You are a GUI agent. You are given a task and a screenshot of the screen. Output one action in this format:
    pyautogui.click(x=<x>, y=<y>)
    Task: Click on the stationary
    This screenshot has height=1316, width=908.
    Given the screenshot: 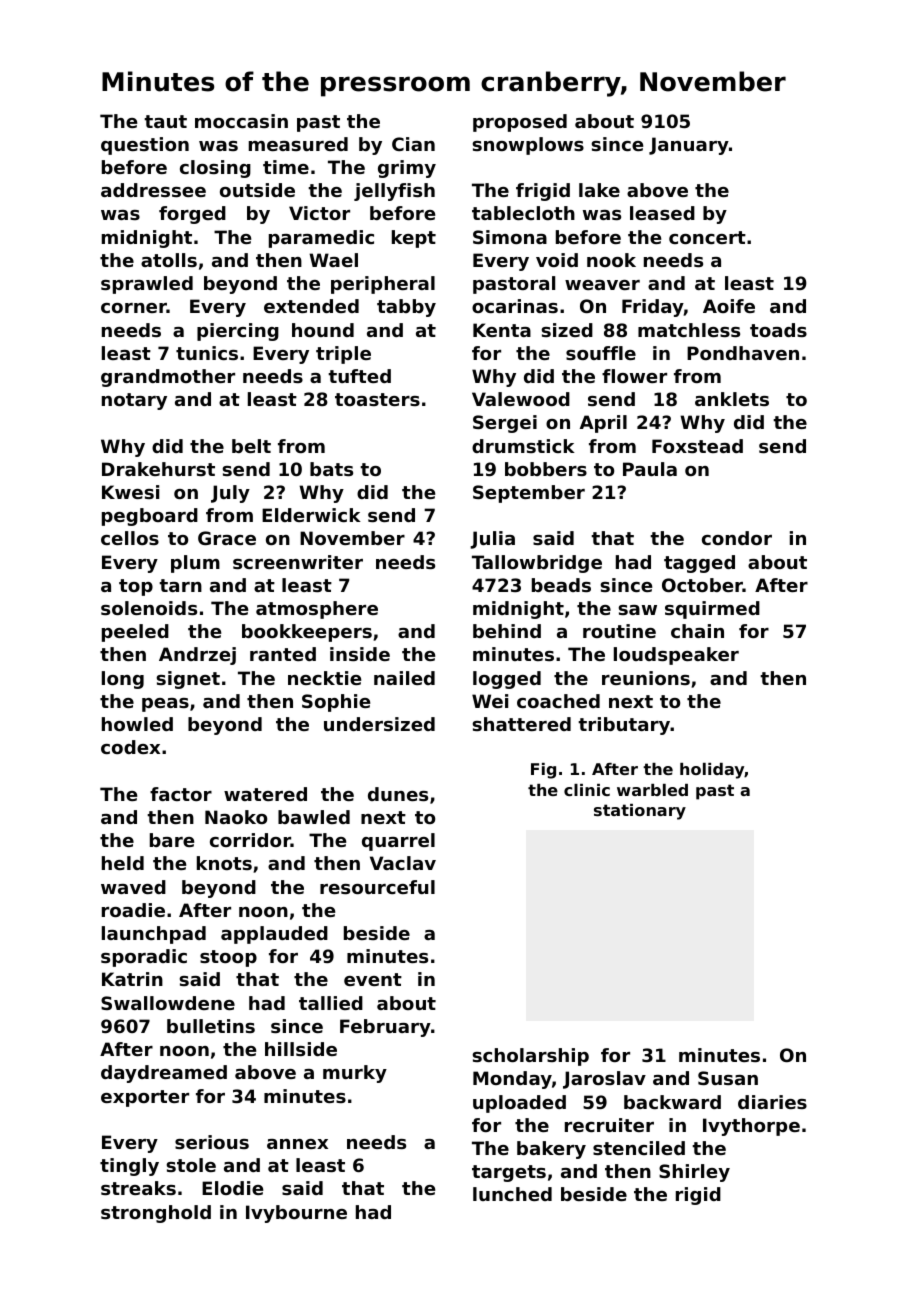 What is the action you would take?
    pyautogui.click(x=640, y=812)
